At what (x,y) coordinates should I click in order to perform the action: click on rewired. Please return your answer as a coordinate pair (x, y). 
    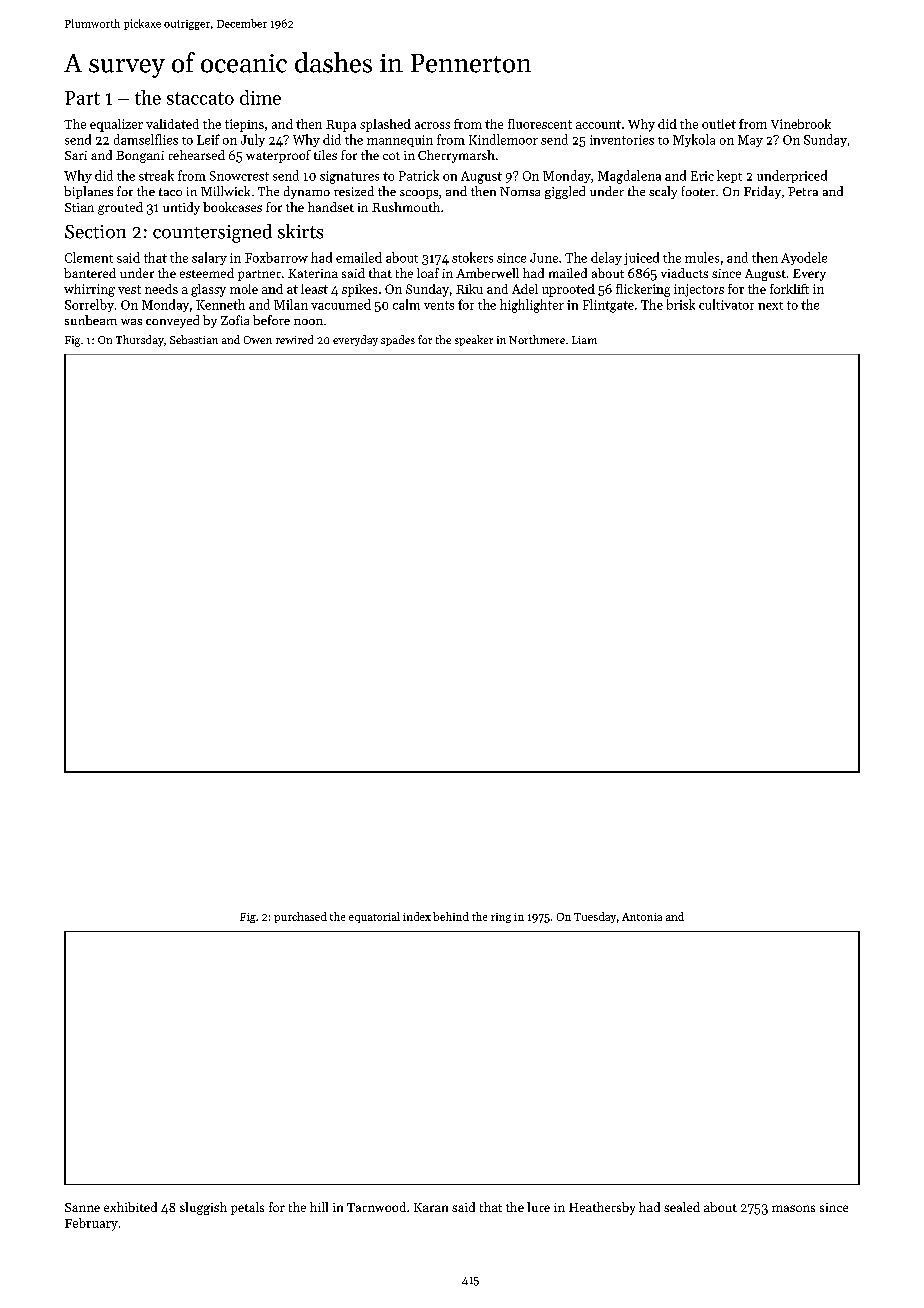
    Looking at the image, I should click on (294, 339).
